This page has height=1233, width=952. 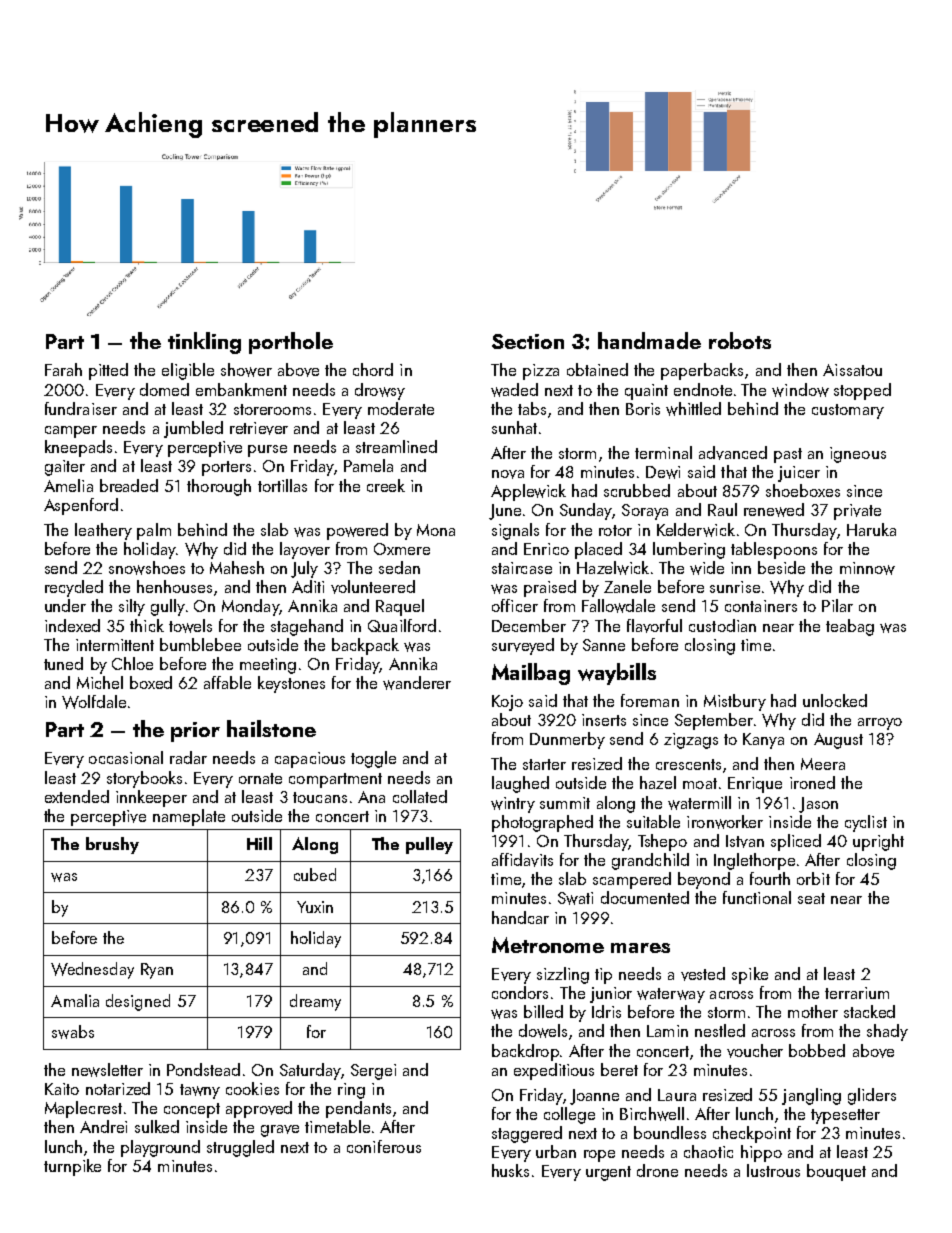 I want to click on terminal, so click(x=663, y=452).
